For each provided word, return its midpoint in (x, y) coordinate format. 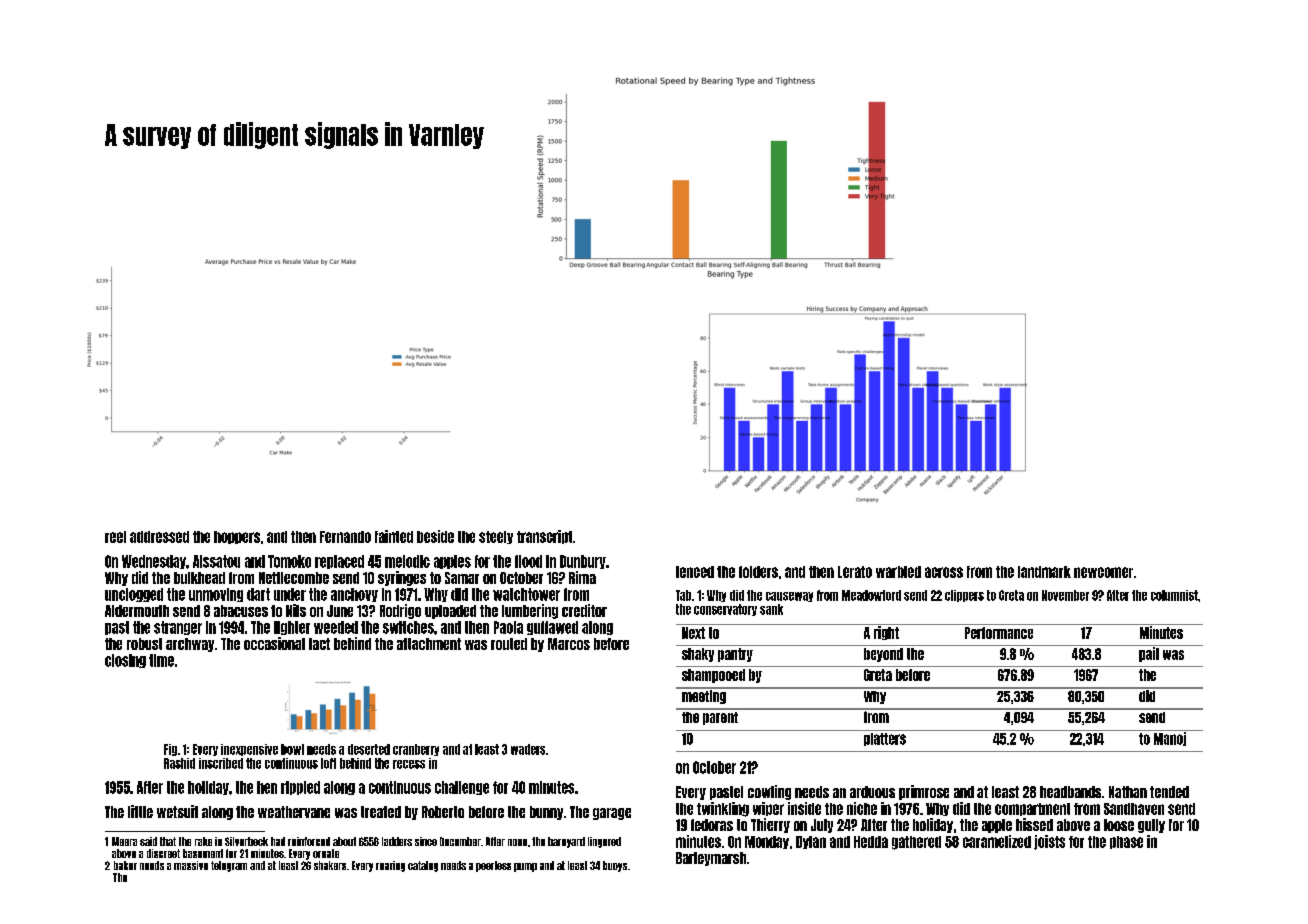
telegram (229, 866)
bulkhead (199, 578)
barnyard (566, 842)
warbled (898, 572)
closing (125, 661)
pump (525, 867)
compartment (1032, 809)
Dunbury (583, 562)
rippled (300, 788)
